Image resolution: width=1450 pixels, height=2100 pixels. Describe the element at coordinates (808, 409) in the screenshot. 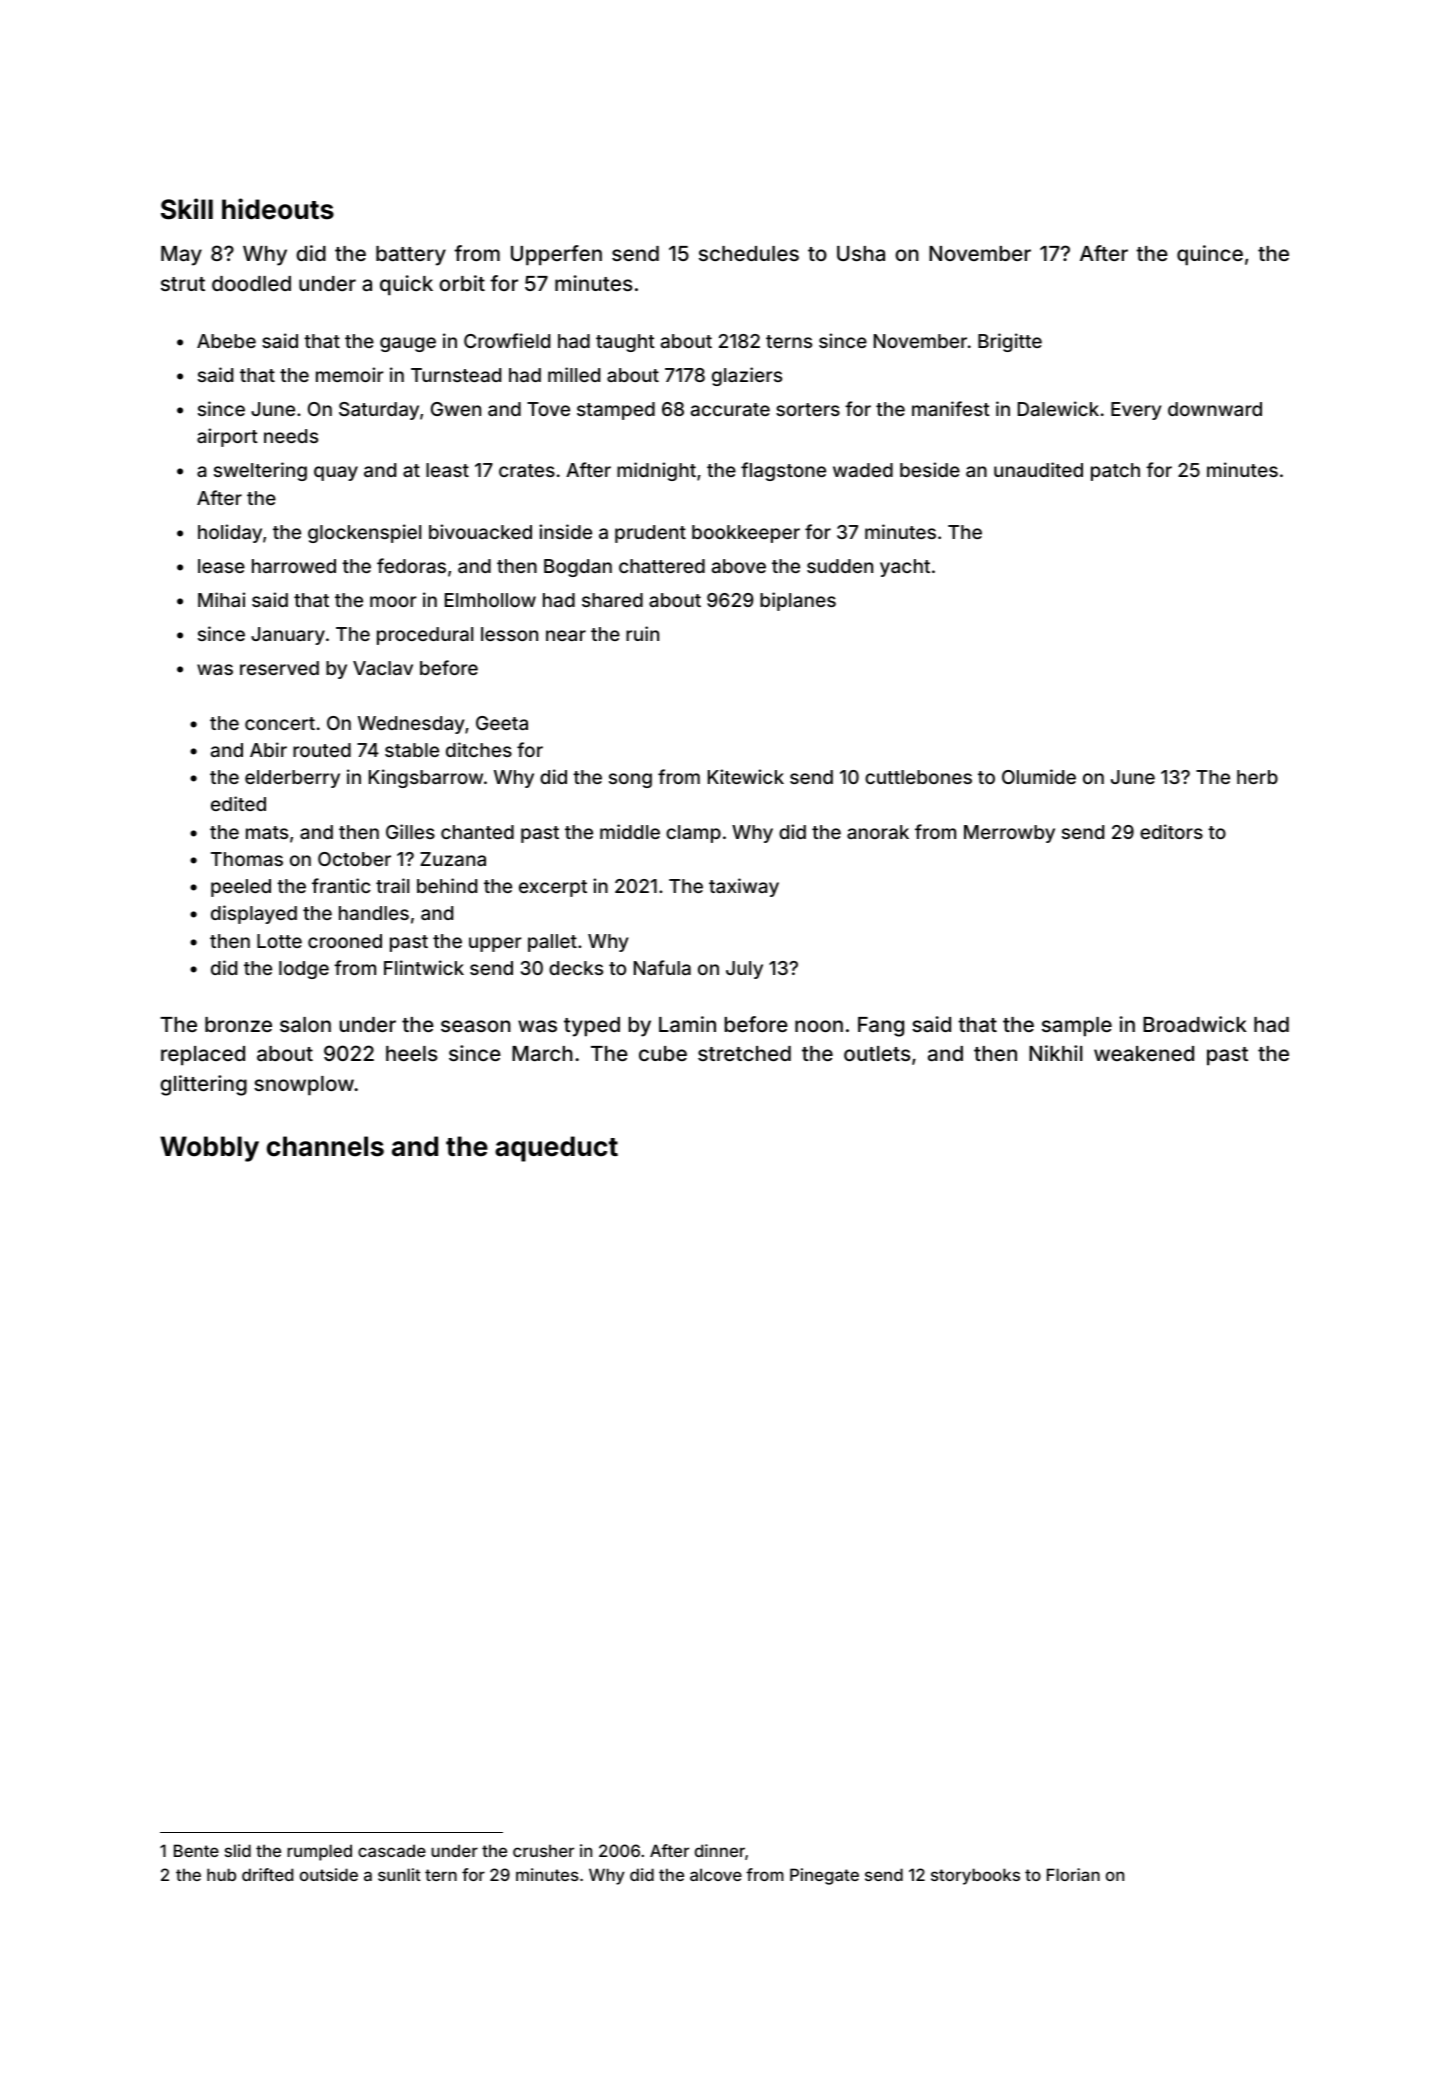

I see `sorters` at that location.
